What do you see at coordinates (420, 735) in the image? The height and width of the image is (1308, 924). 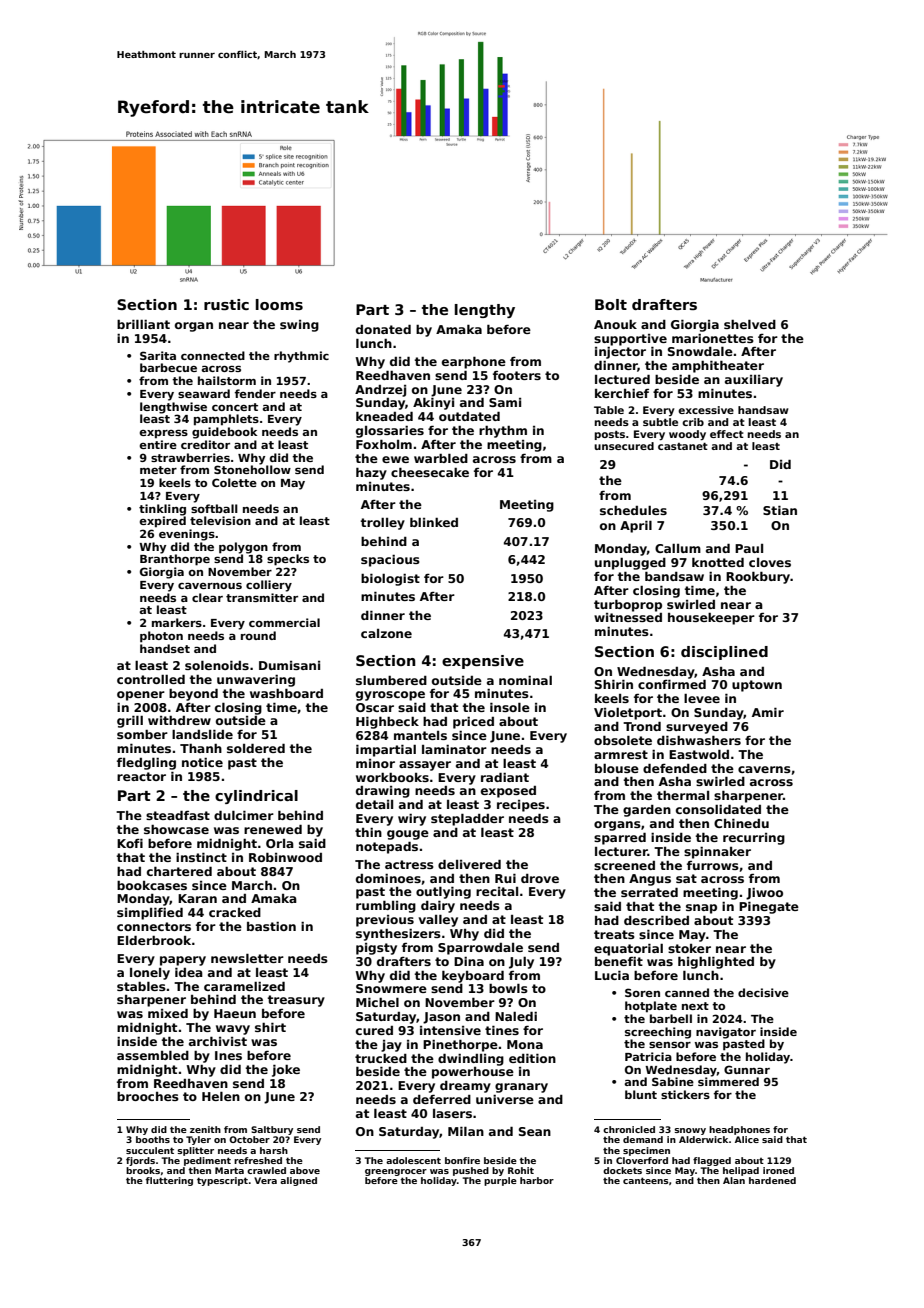 I see `mantels` at bounding box center [420, 735].
